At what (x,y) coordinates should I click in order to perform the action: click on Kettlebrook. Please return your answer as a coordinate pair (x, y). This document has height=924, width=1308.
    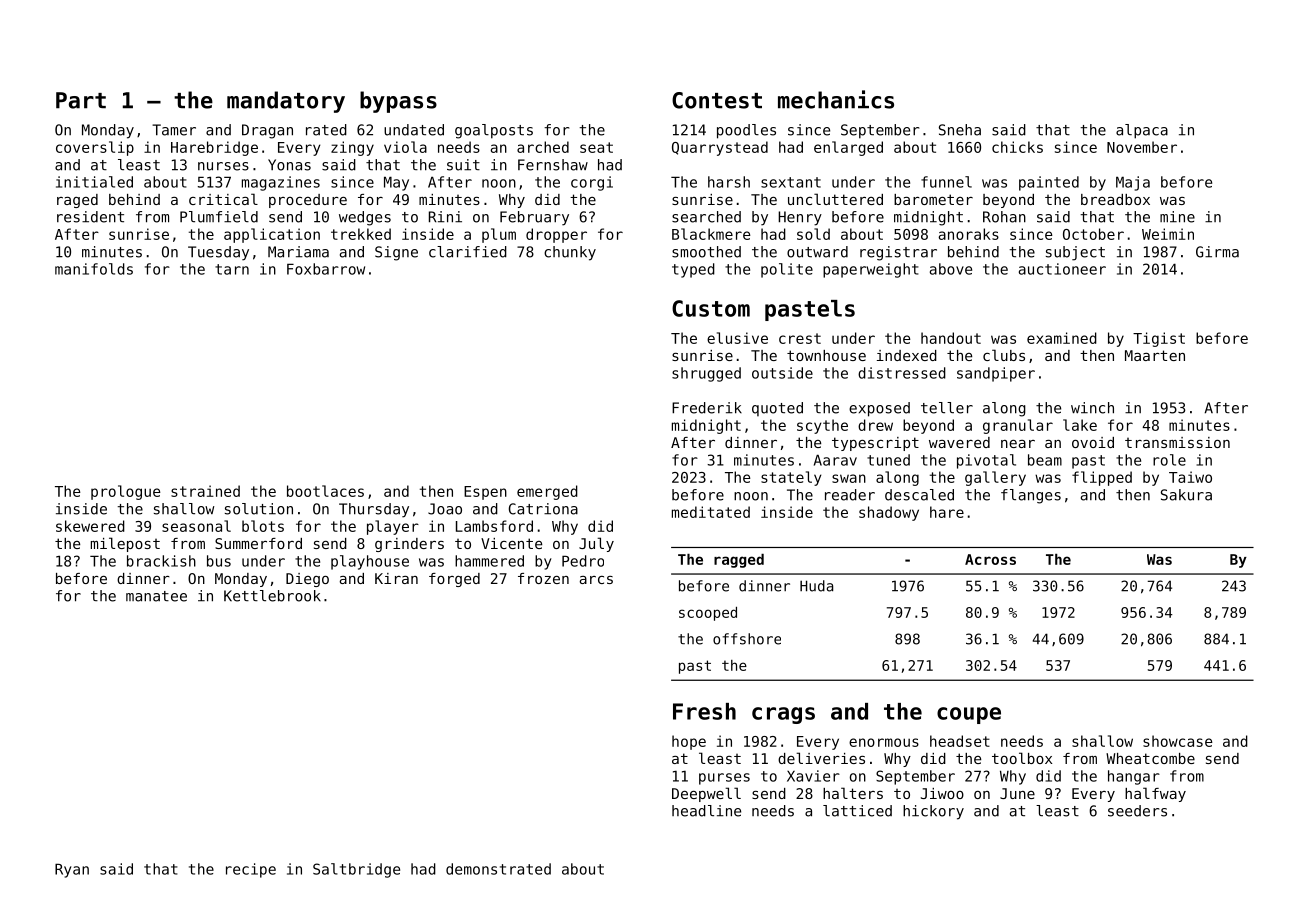
    Looking at the image, I should click on (272, 596).
